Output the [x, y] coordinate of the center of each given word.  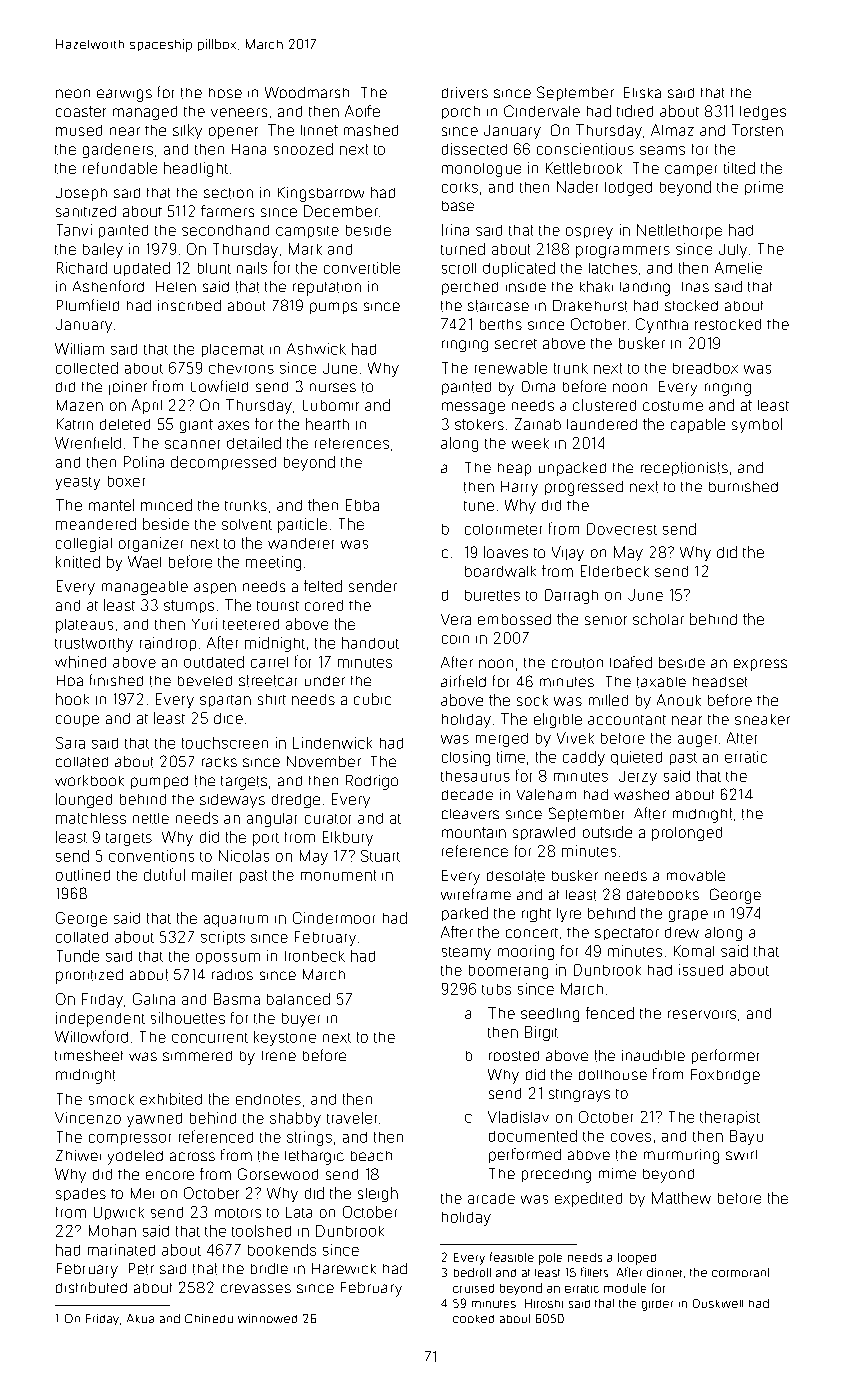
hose [225, 93]
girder [657, 1305]
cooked [473, 1319]
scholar [658, 619]
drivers [465, 92]
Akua [140, 1318]
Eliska [642, 92]
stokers [479, 424]
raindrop [168, 644]
